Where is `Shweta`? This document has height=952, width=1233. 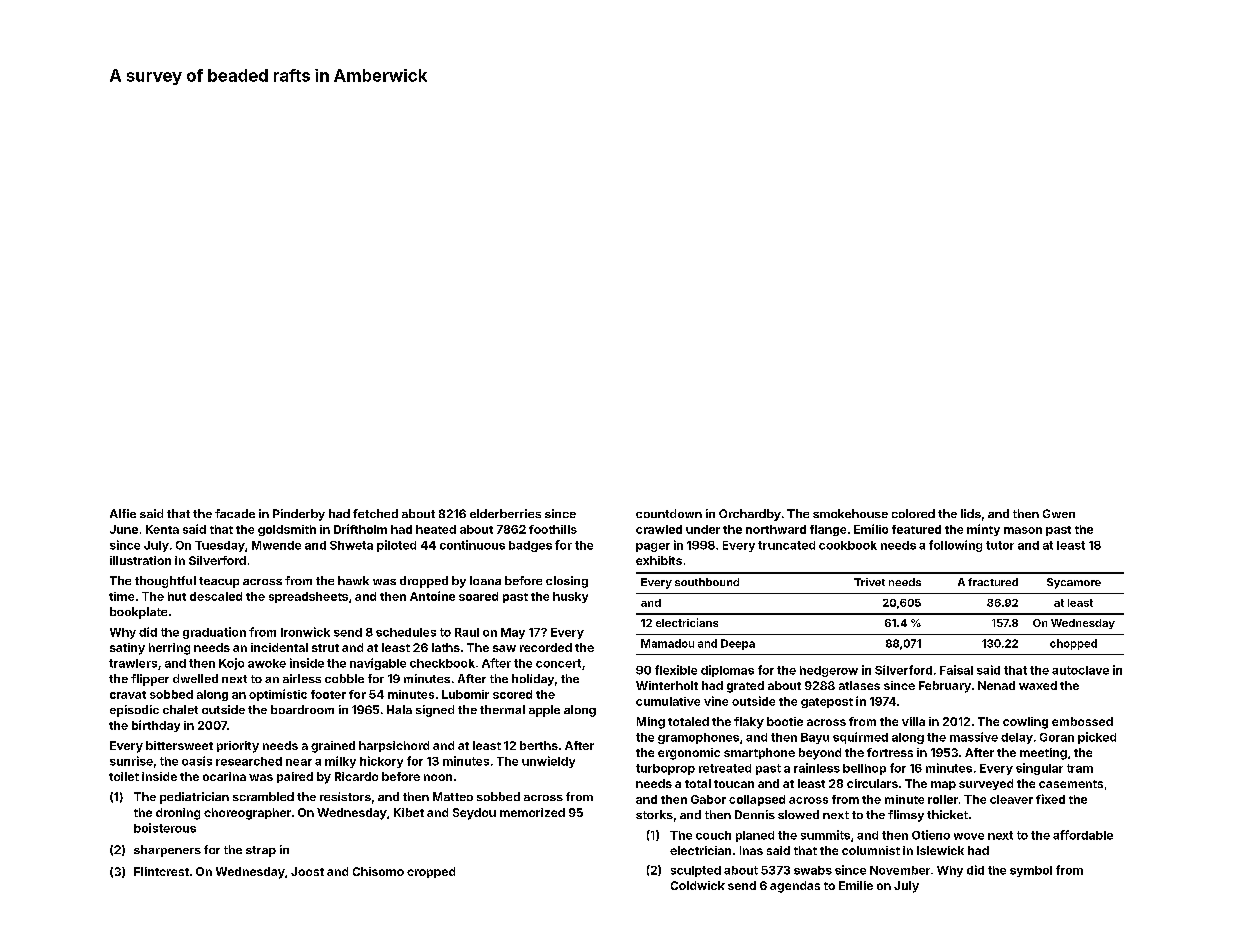 Shweta is located at coordinates (351, 545).
